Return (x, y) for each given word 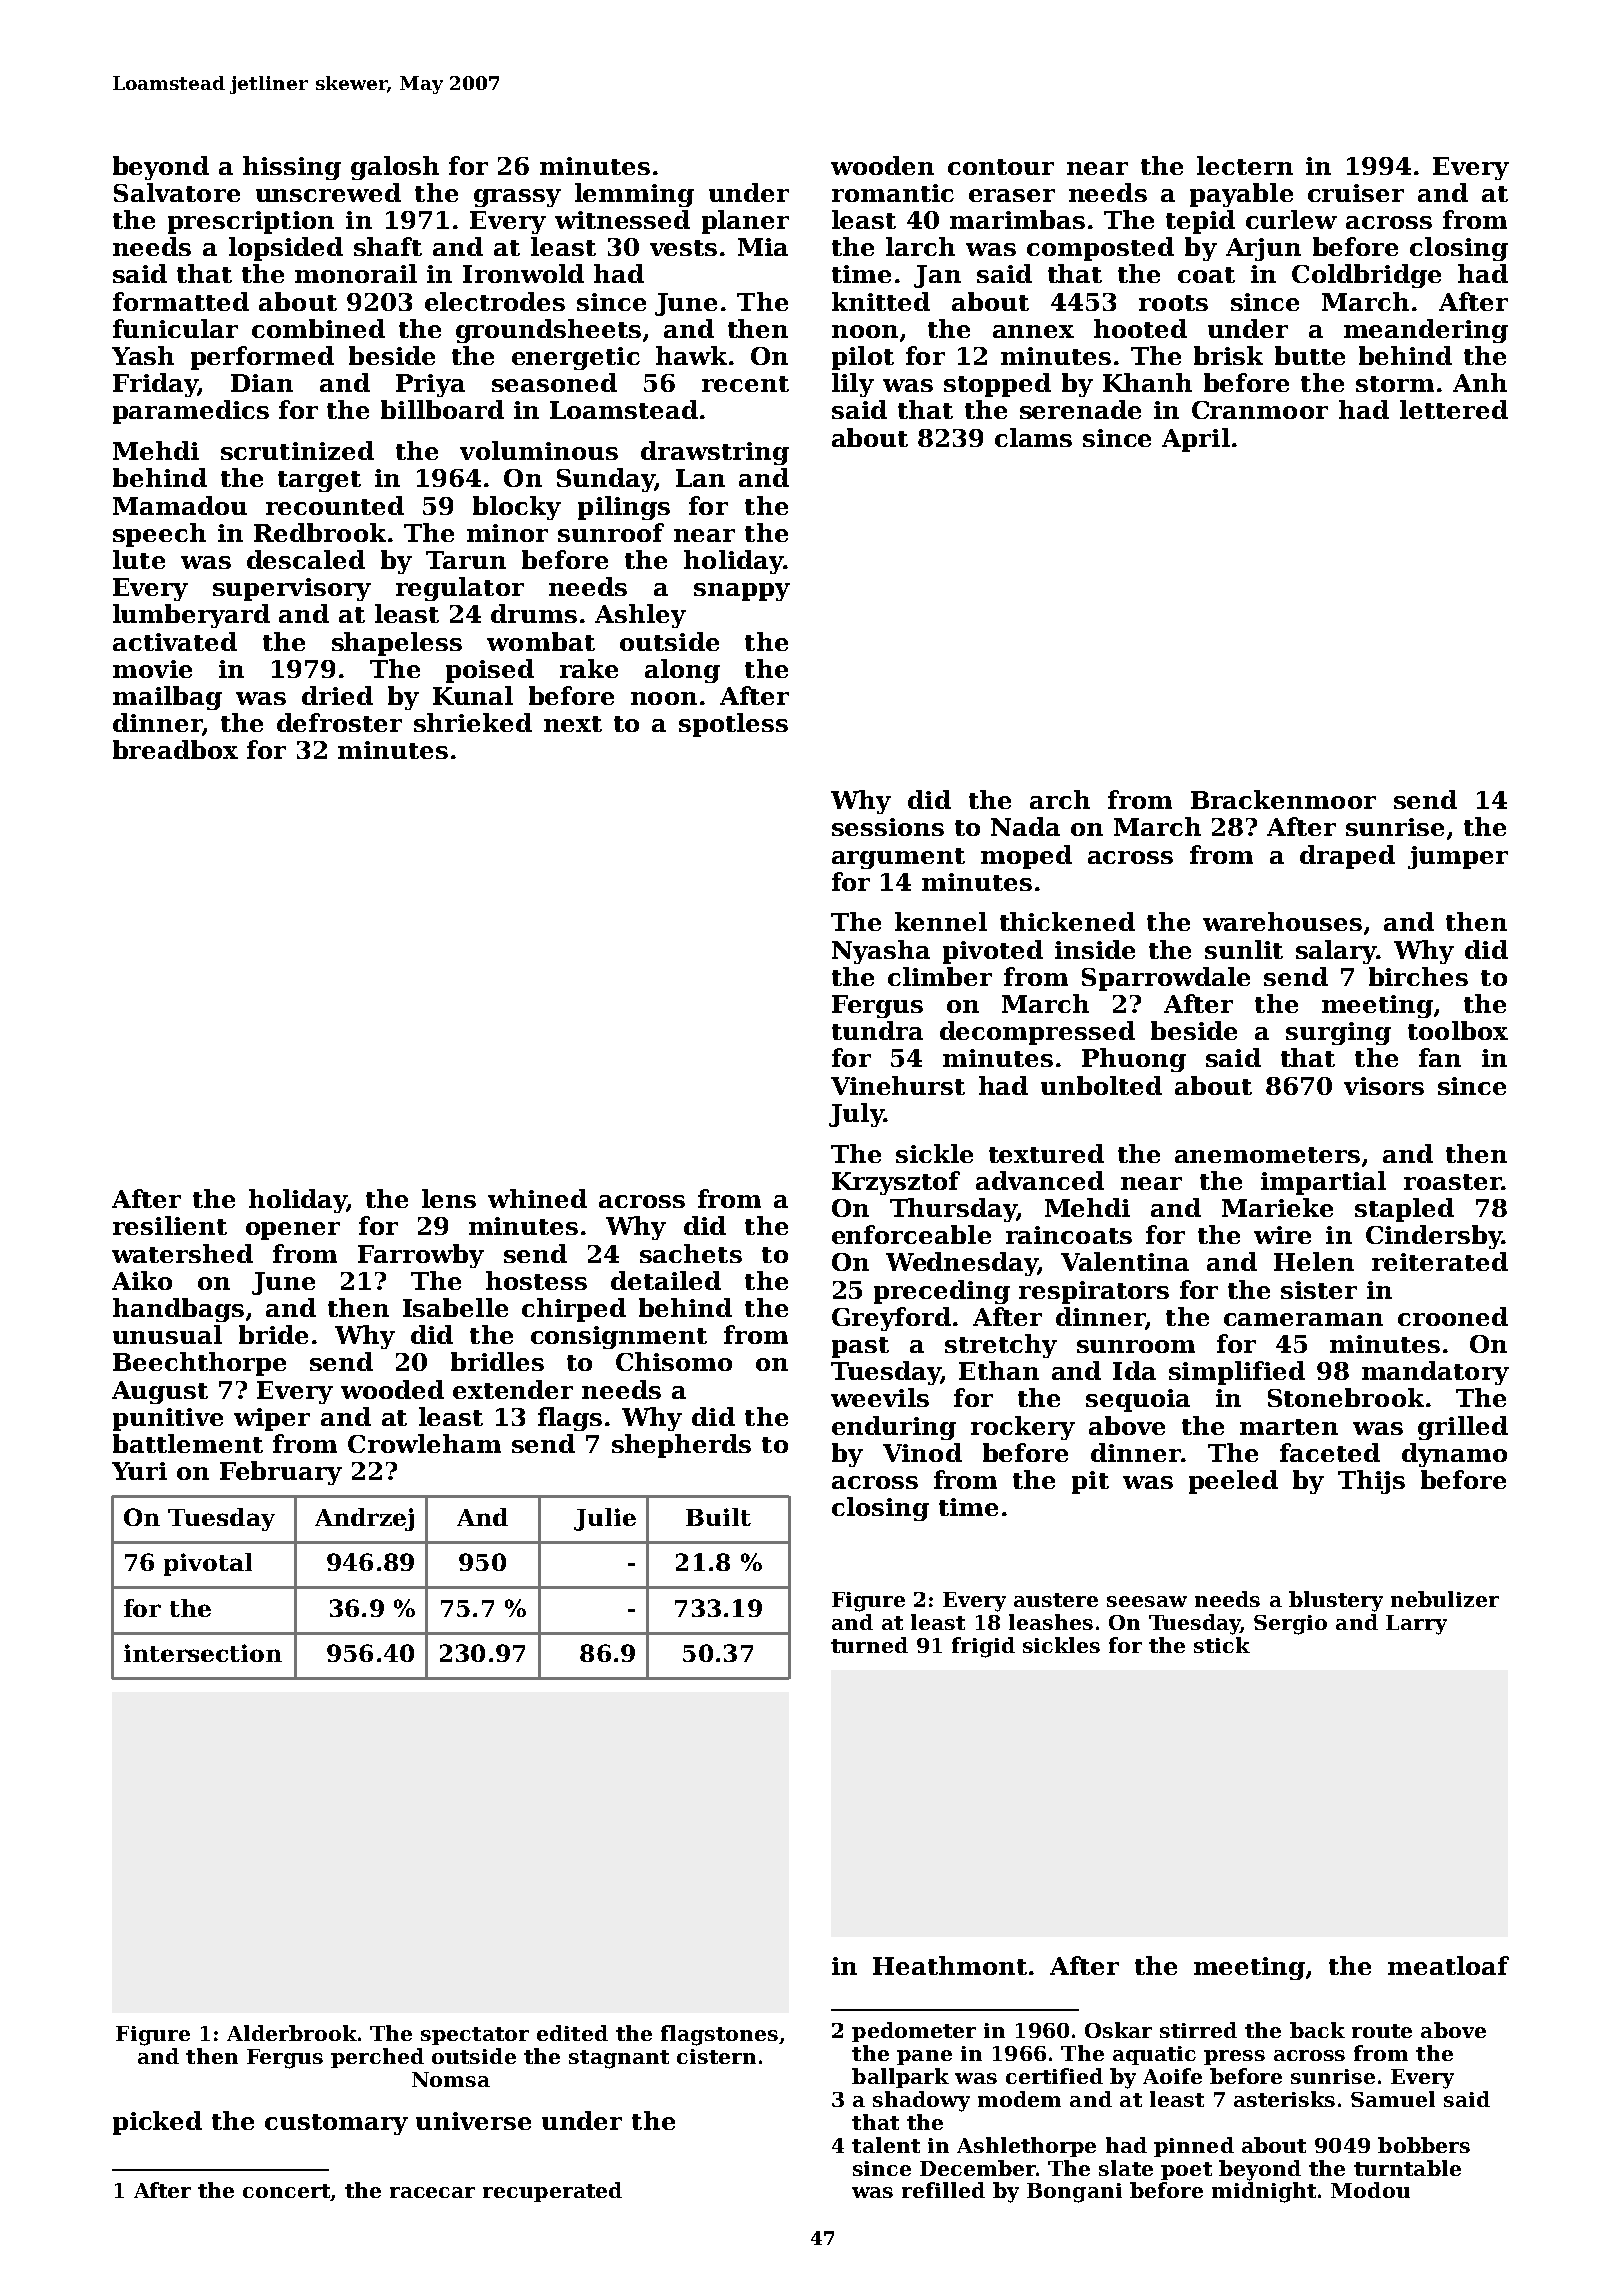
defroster (339, 722)
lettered (1454, 409)
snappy (742, 592)
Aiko (142, 1280)
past (860, 1347)
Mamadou (180, 505)
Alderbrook (292, 2033)
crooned (1453, 1316)
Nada (1025, 826)
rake (589, 668)
